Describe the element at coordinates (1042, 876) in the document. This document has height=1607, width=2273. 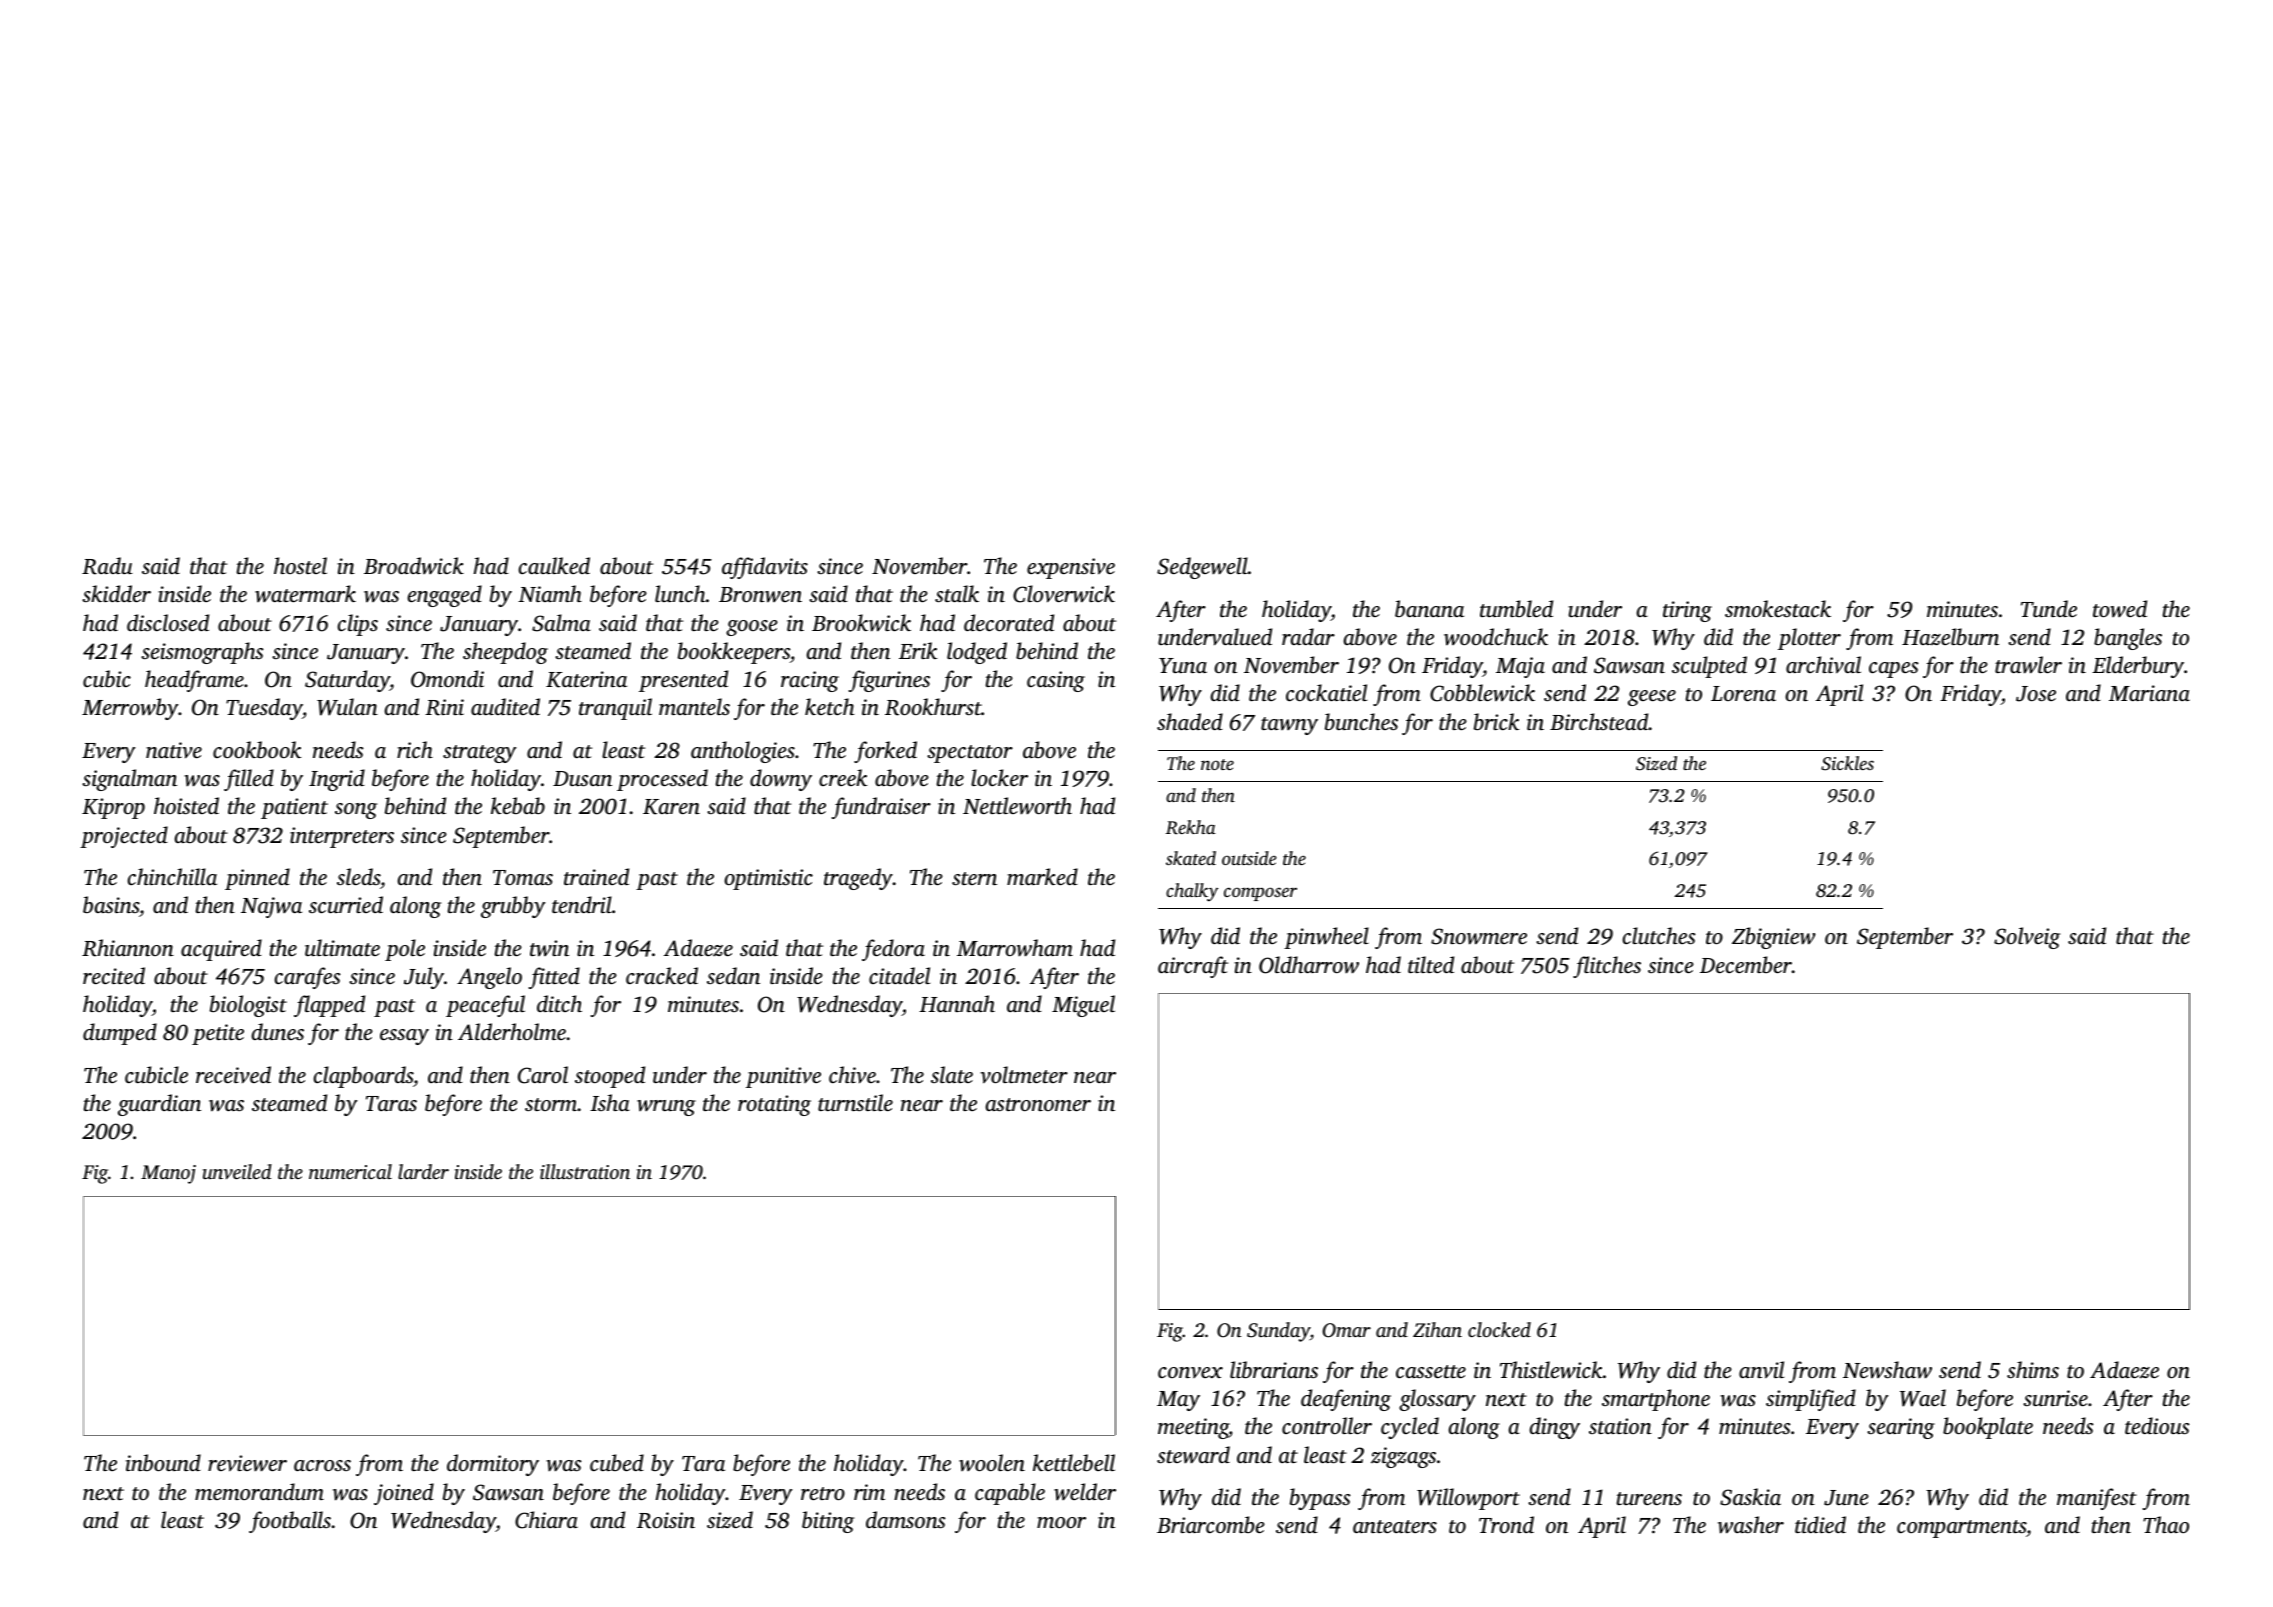
I see `marked` at that location.
